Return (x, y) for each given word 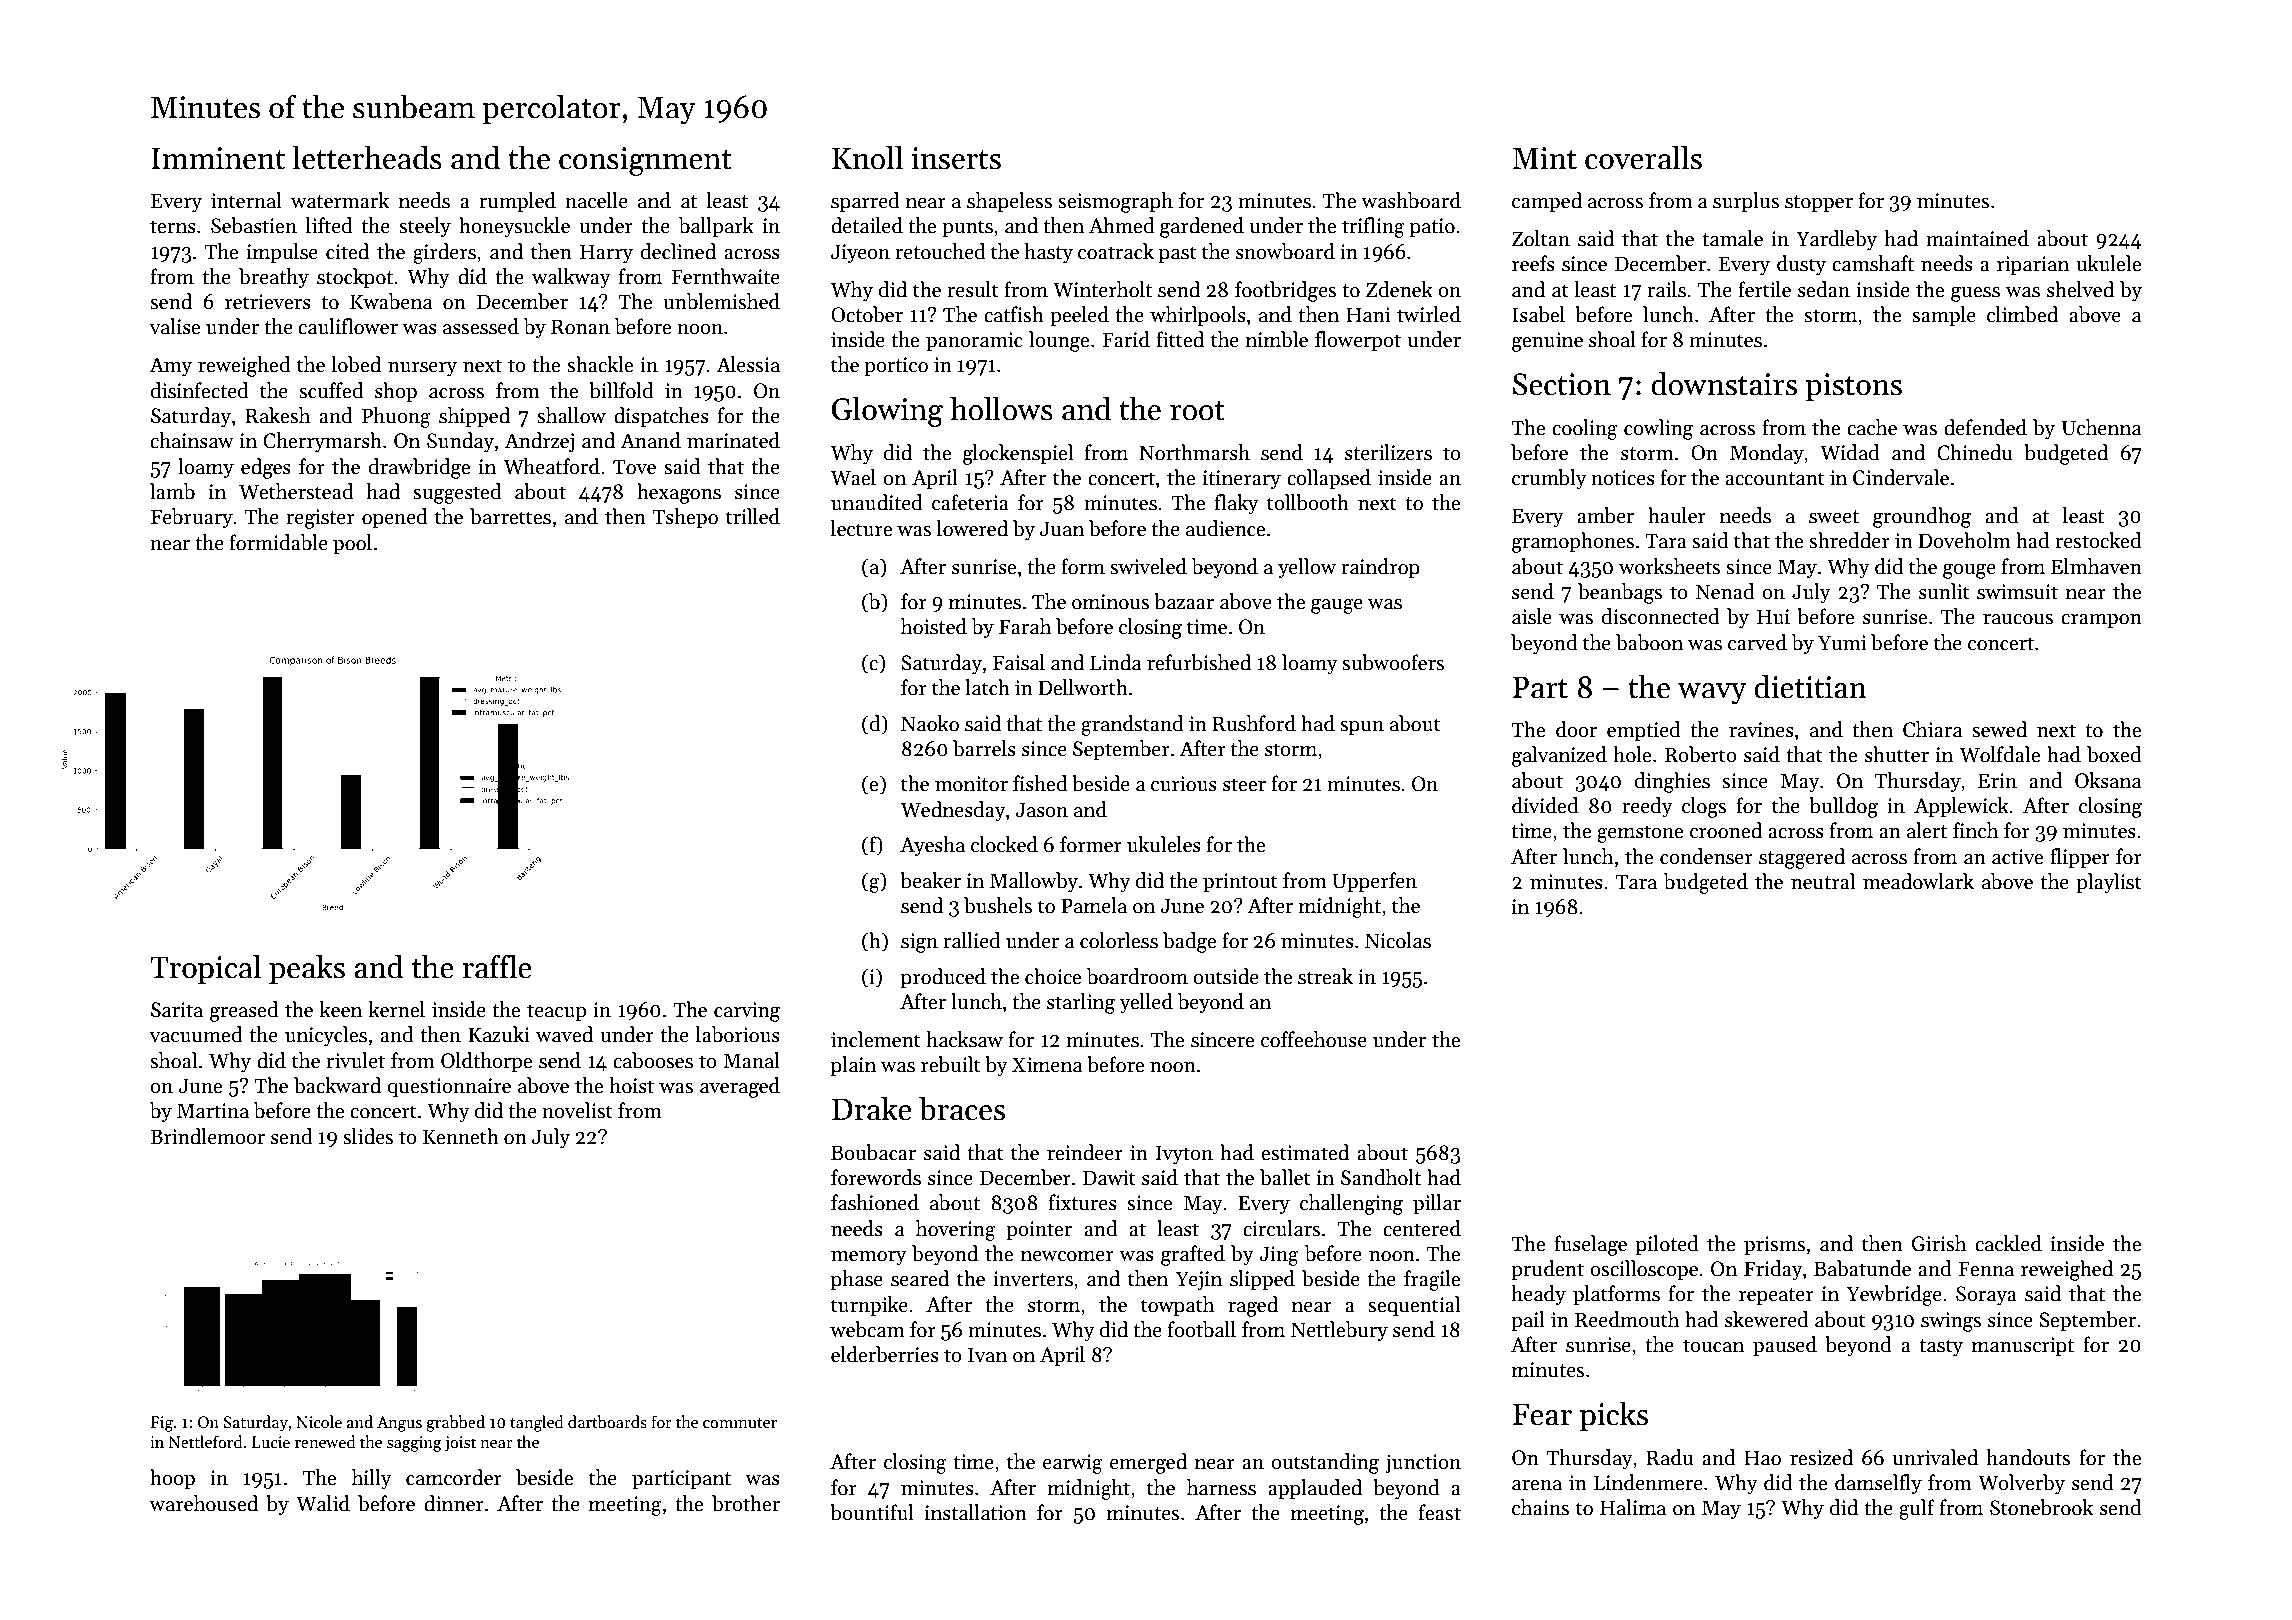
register (320, 519)
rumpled (517, 202)
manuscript (2023, 1346)
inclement (876, 1039)
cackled (2008, 1243)
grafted (1193, 1255)
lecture (861, 528)
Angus (399, 1424)
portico (896, 366)
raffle (497, 966)
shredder (1849, 540)
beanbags (1620, 593)
